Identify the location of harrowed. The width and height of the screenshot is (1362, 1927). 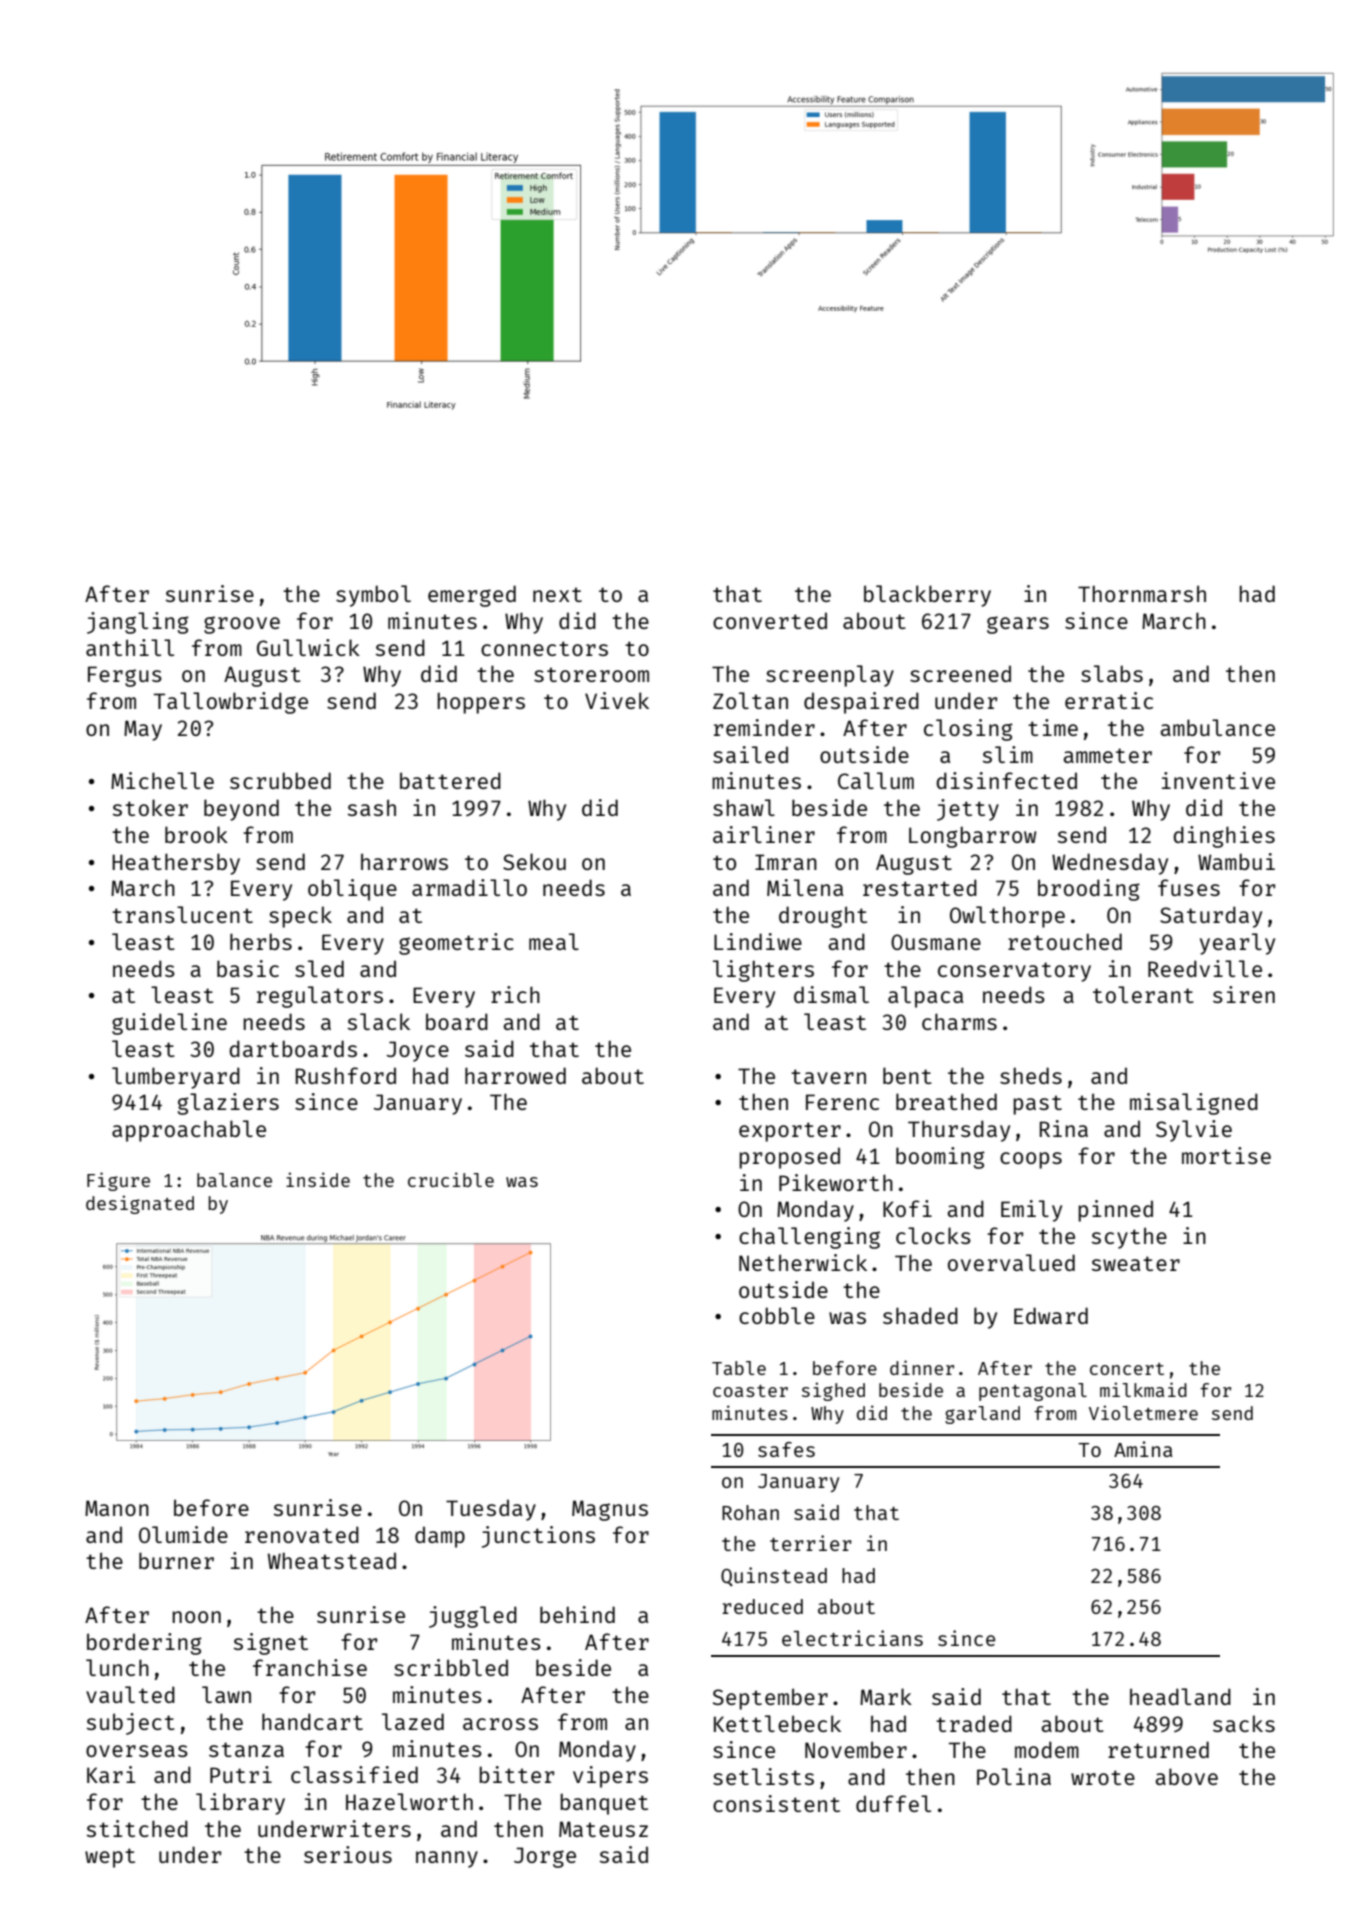
(515, 1075).
